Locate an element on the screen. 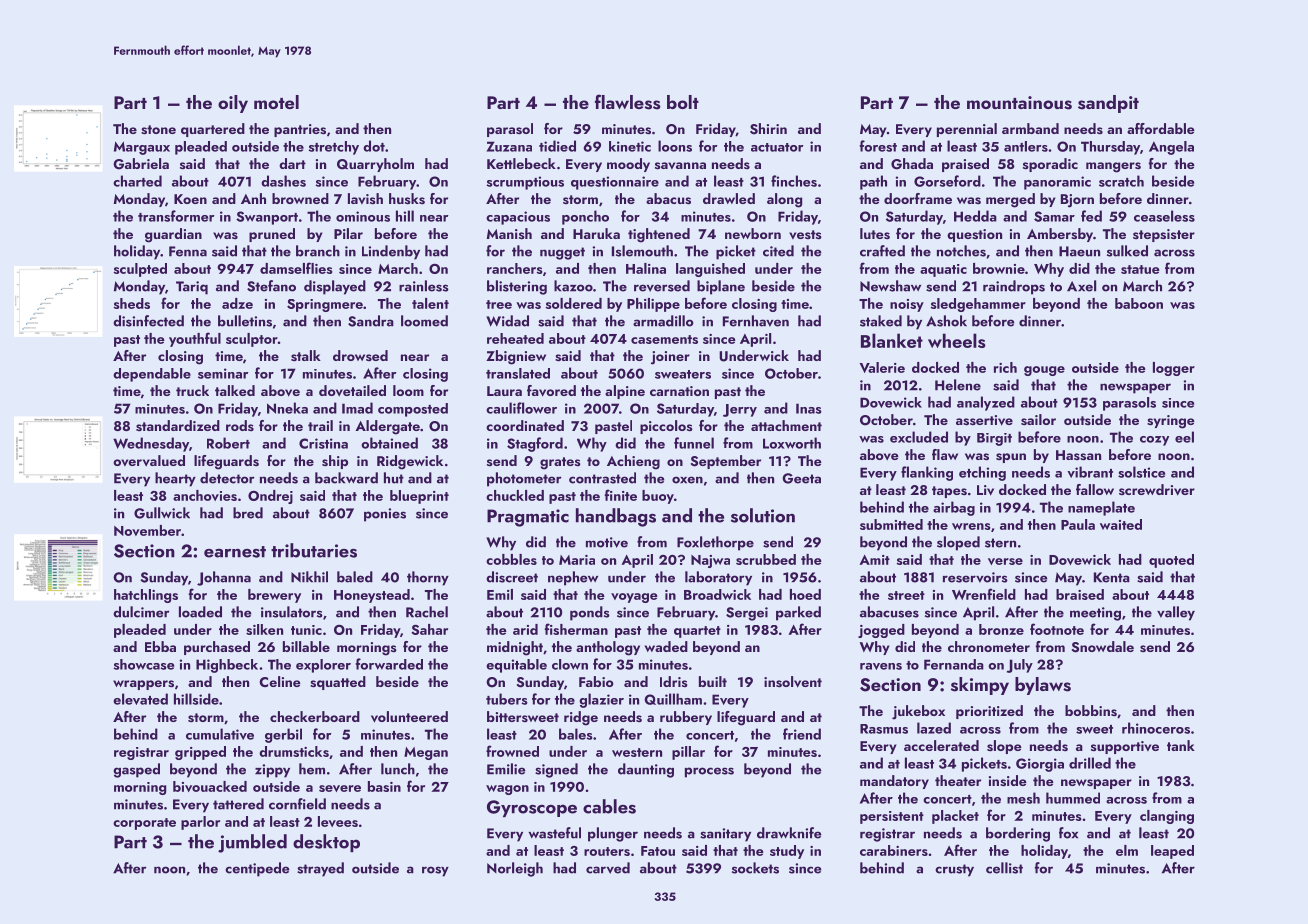 The image size is (1308, 924). savanna is located at coordinates (680, 165).
